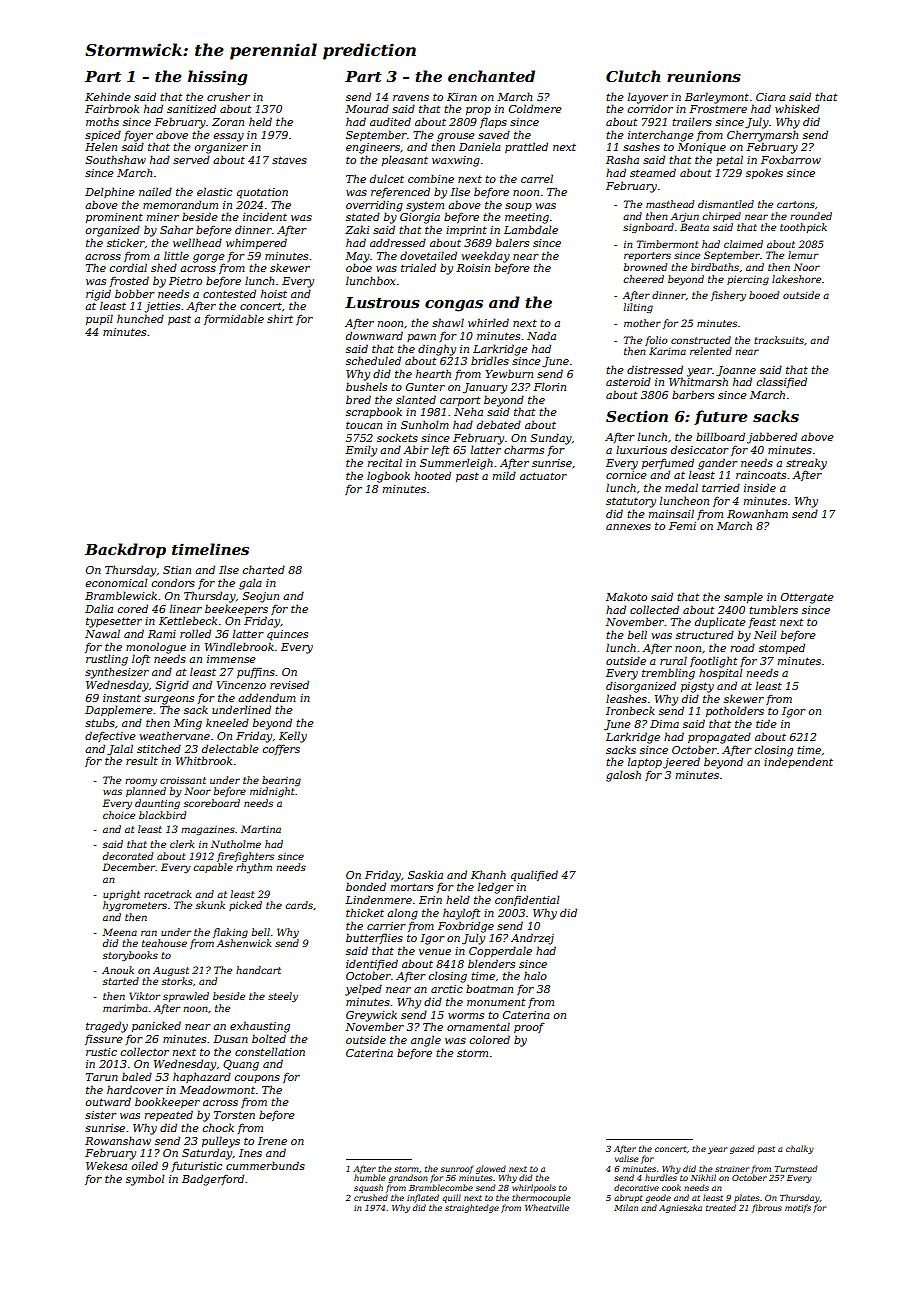 This screenshot has width=924, height=1308. I want to click on formidable, so click(234, 319).
